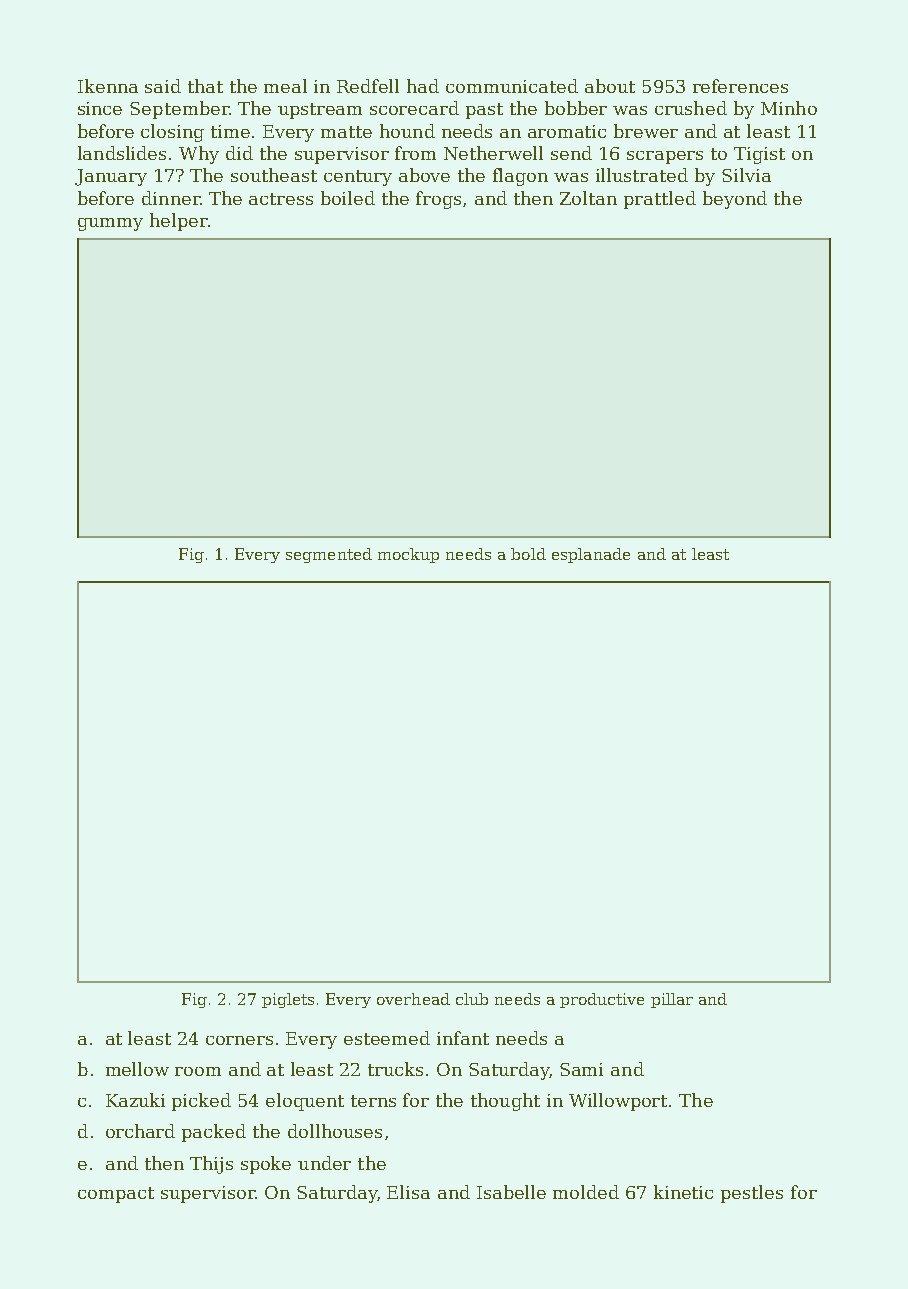  Describe the element at coordinates (408, 555) in the document. I see `mockup` at that location.
